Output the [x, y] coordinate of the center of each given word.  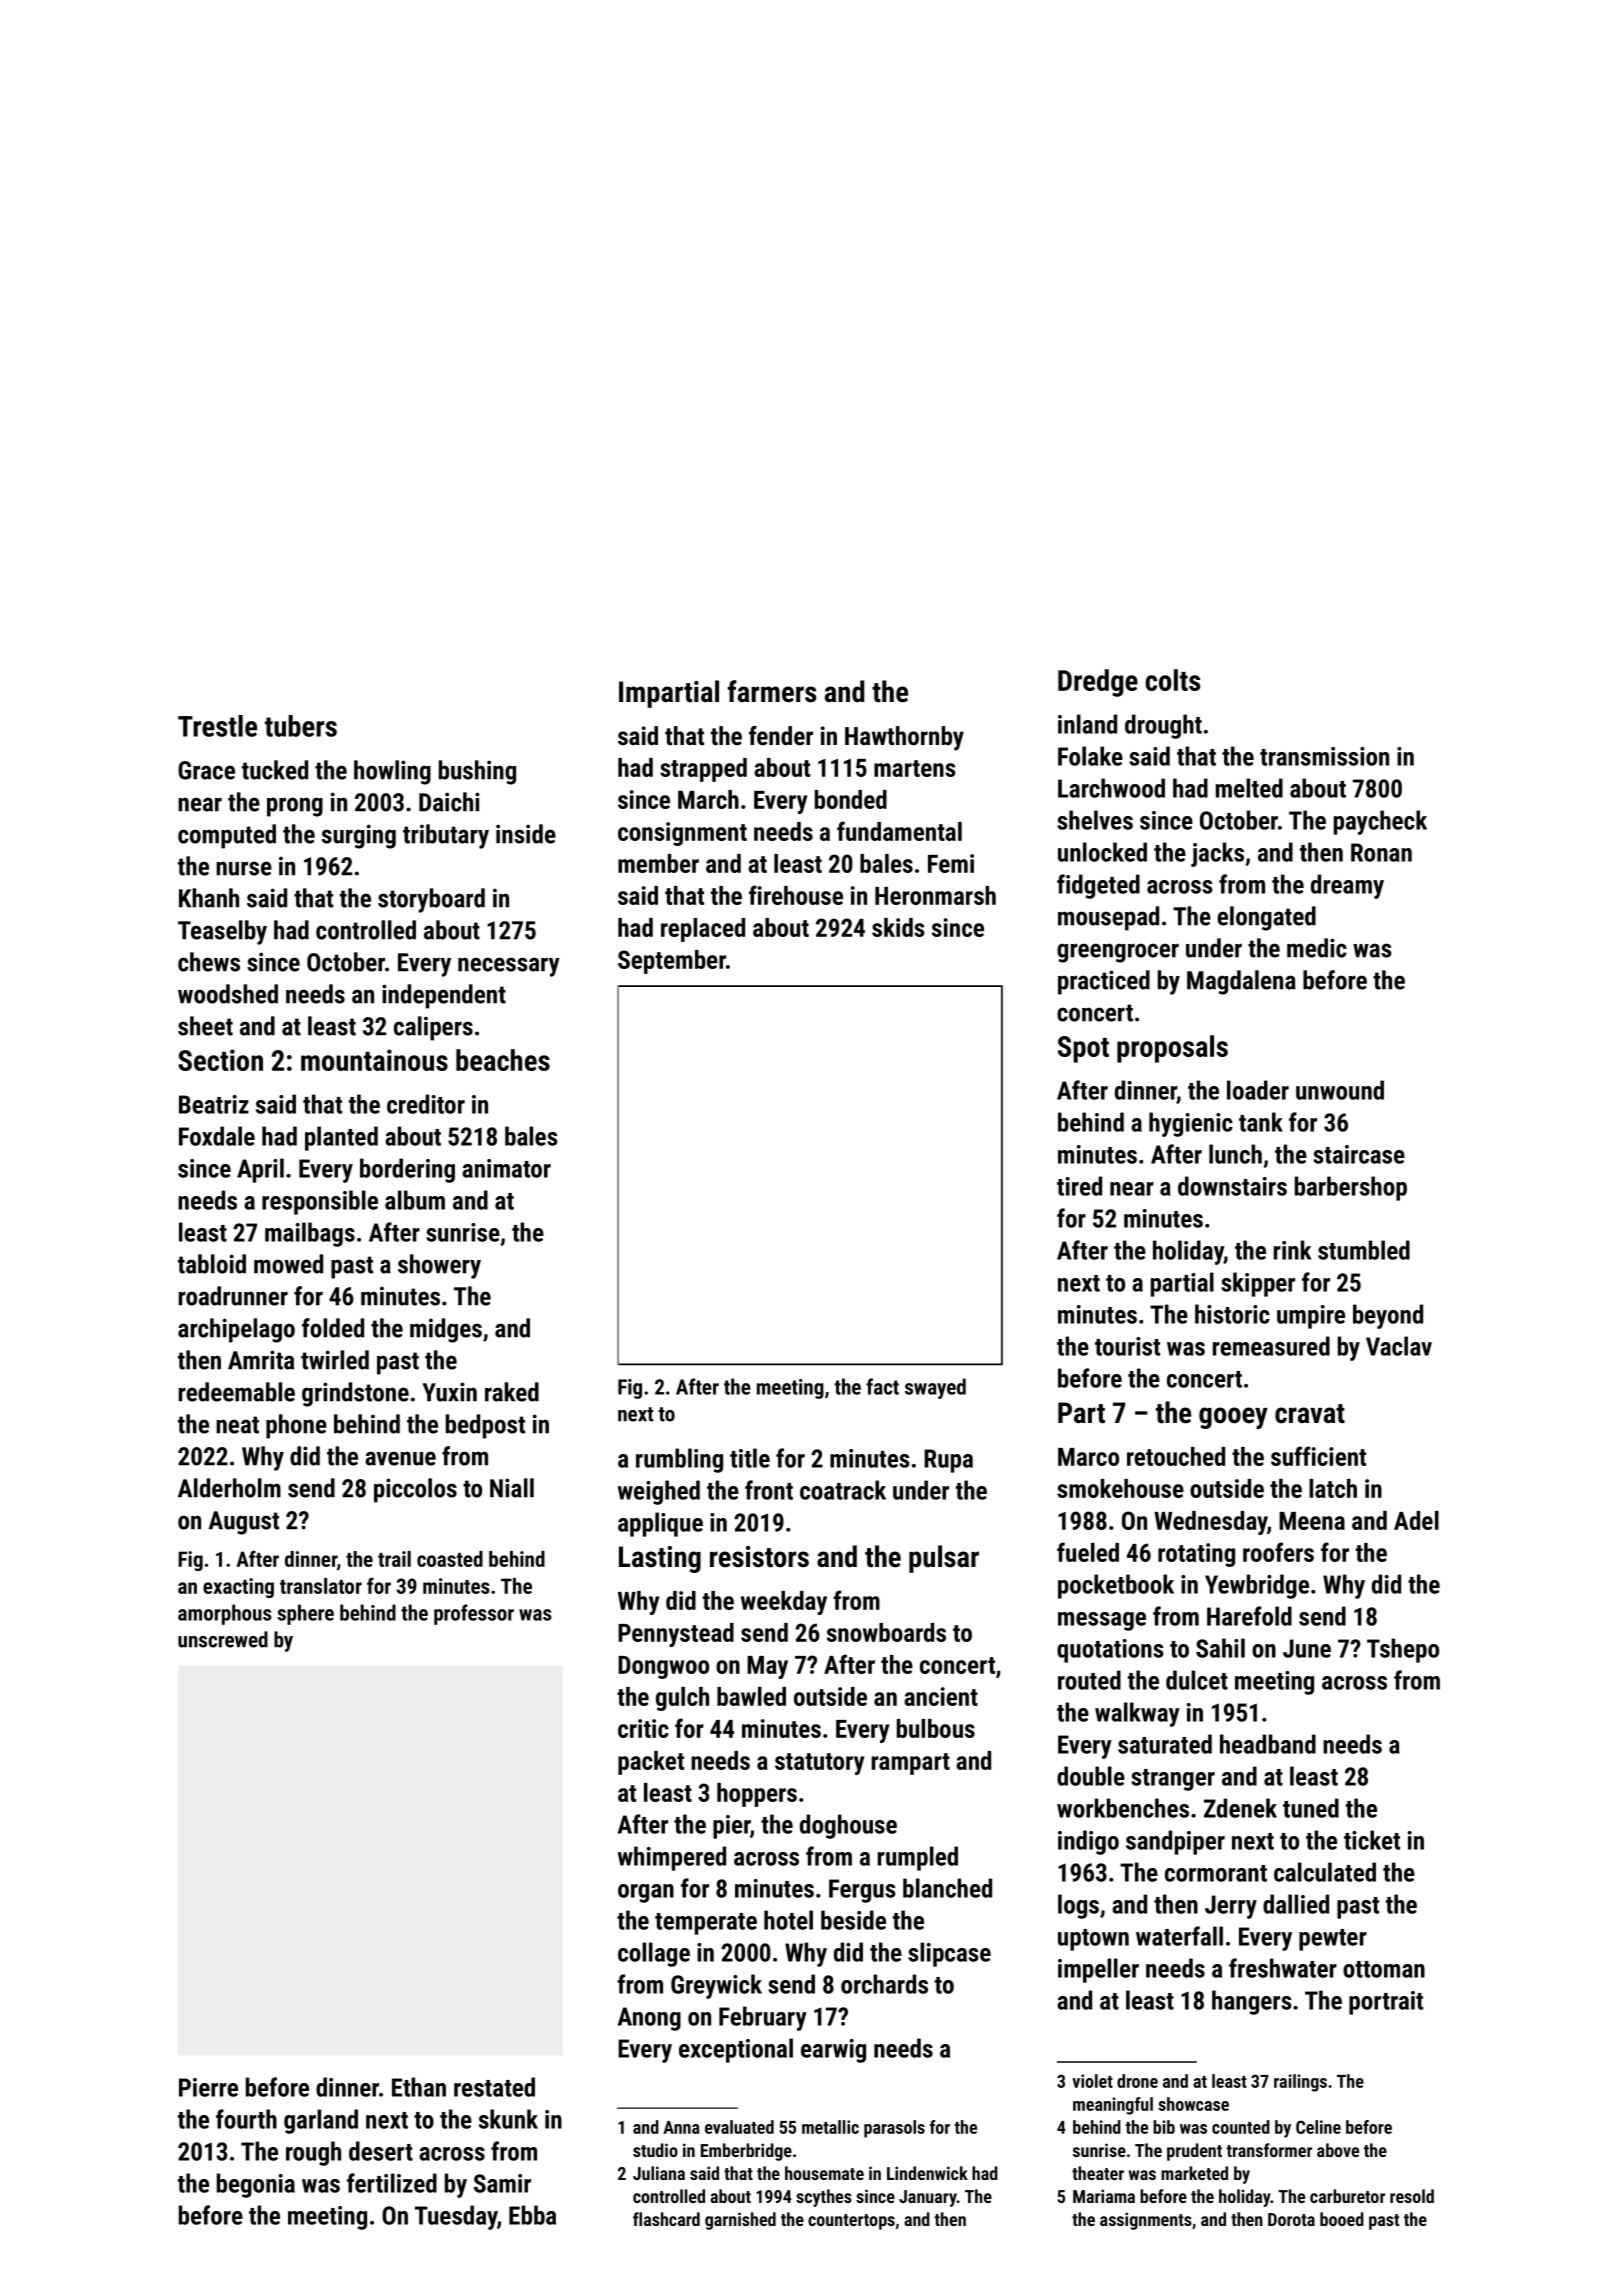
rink [1292, 1250]
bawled [751, 1696]
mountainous [374, 1060]
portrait [1386, 2003]
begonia [256, 2185]
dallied [1296, 1904]
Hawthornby [904, 738]
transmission [1324, 756]
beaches [503, 1060]
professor [474, 1614]
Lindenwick [927, 2173]
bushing [477, 772]
